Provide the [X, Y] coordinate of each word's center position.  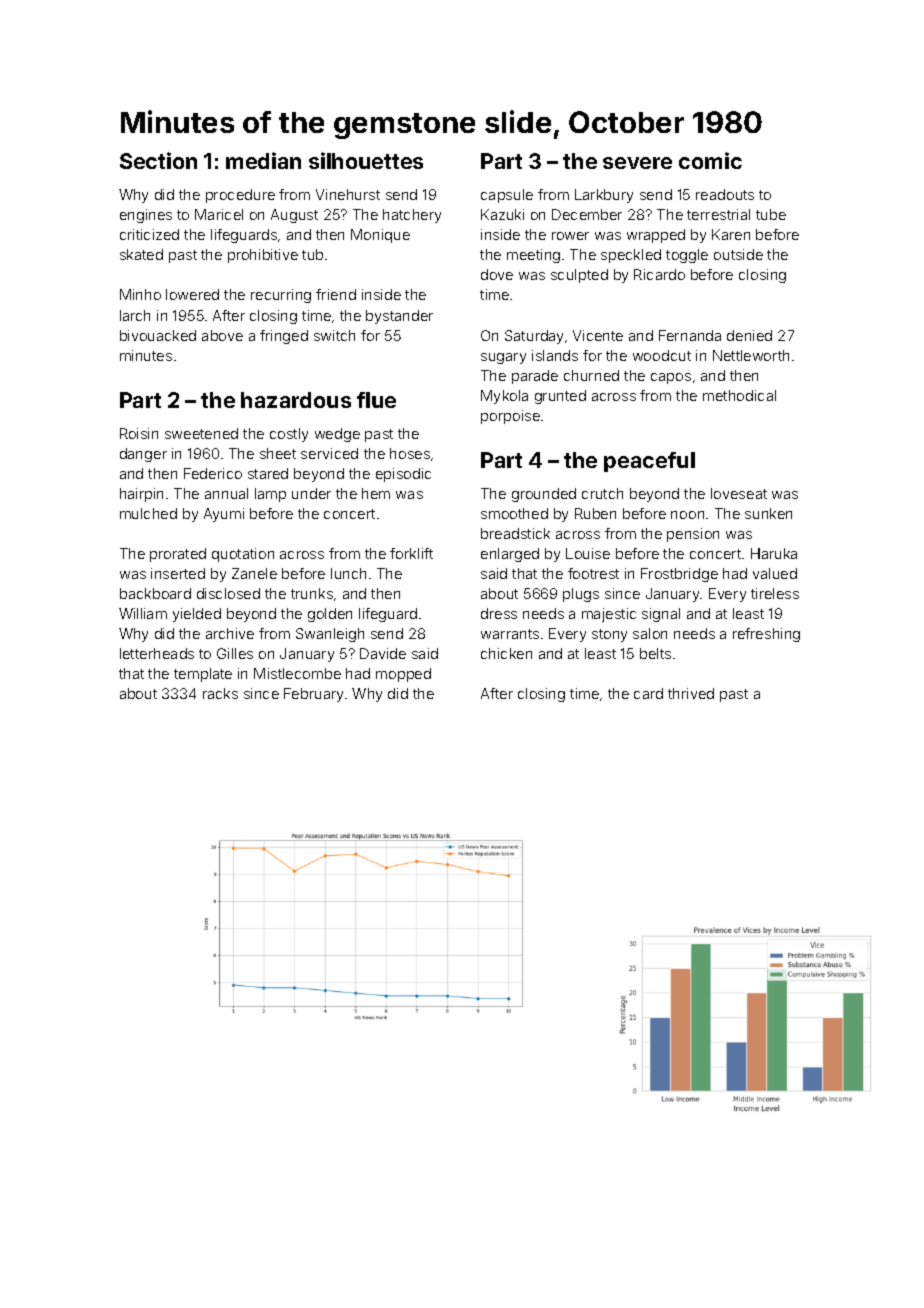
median [263, 160]
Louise [588, 553]
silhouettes [366, 160]
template [203, 675]
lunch [348, 573]
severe [637, 163]
